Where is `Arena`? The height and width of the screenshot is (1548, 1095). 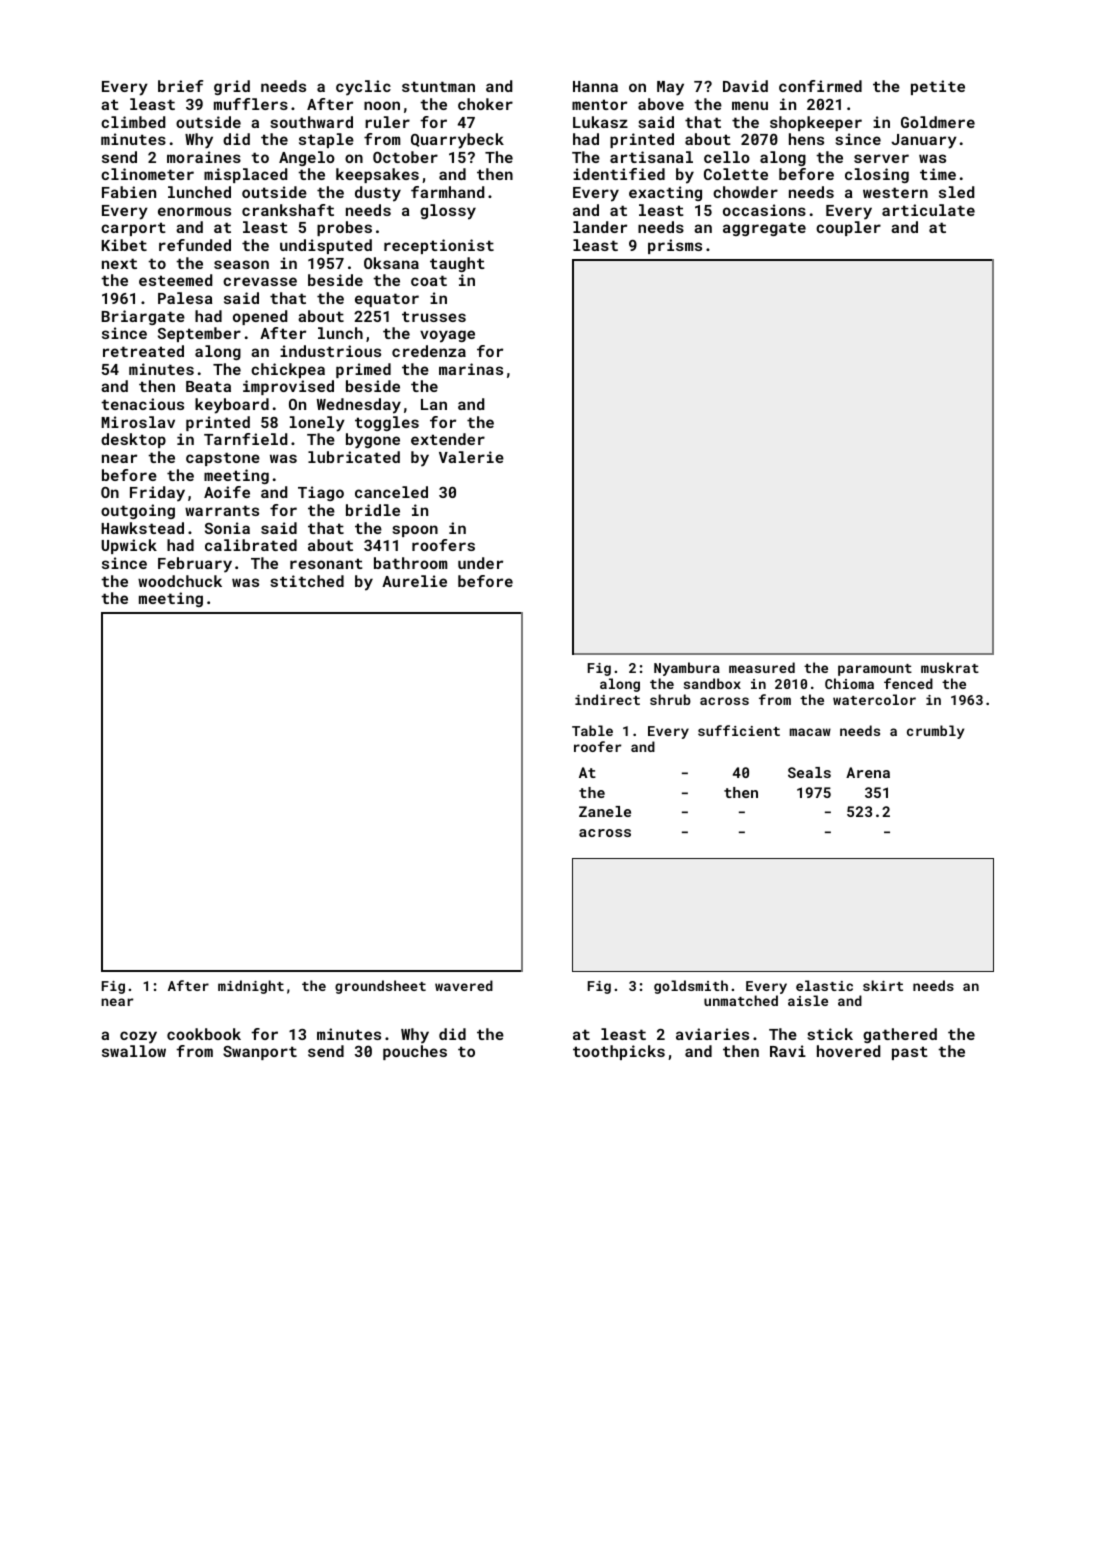 Arena is located at coordinates (868, 772).
